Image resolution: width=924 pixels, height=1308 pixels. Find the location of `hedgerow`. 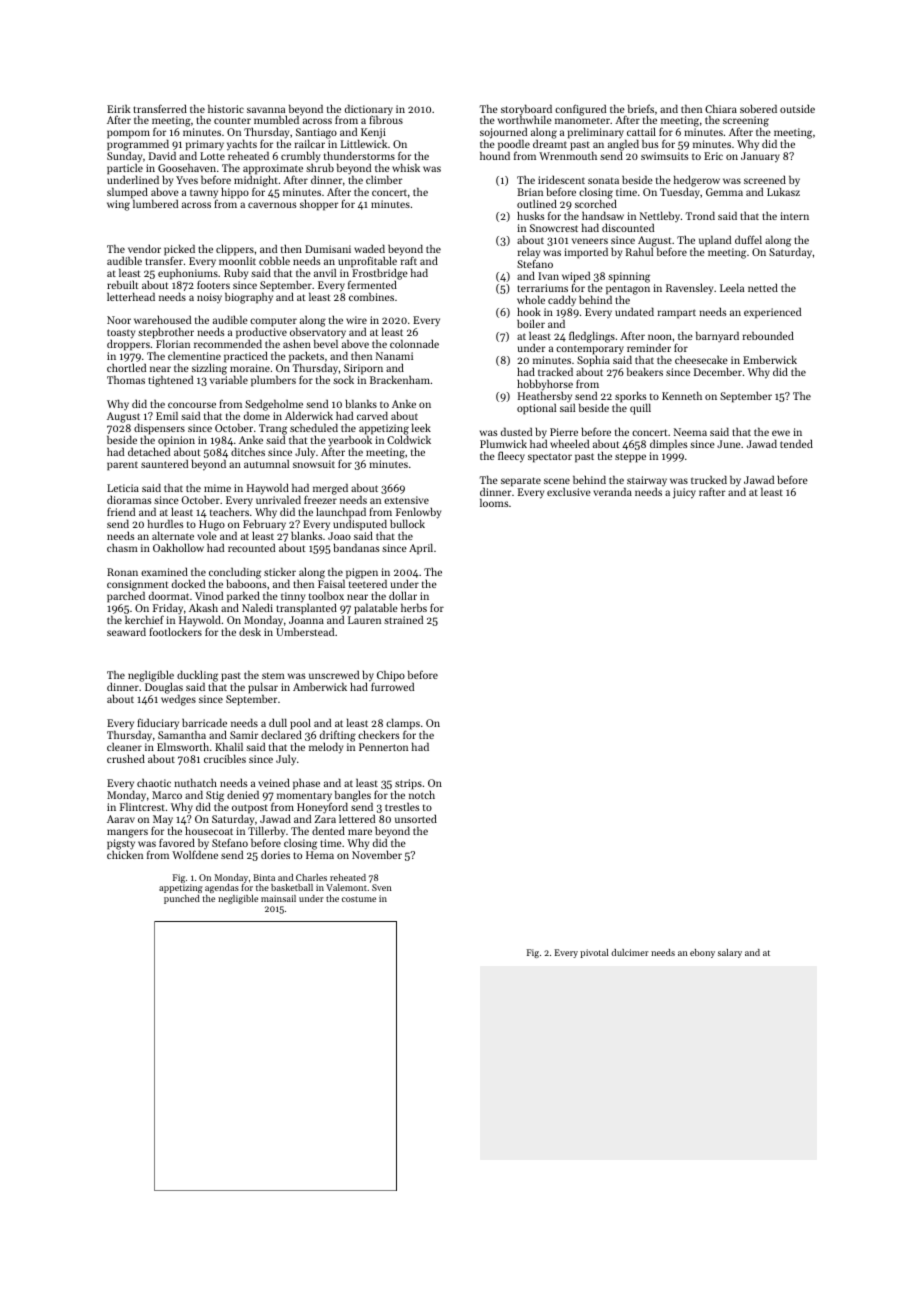

hedgerow is located at coordinates (697, 181).
